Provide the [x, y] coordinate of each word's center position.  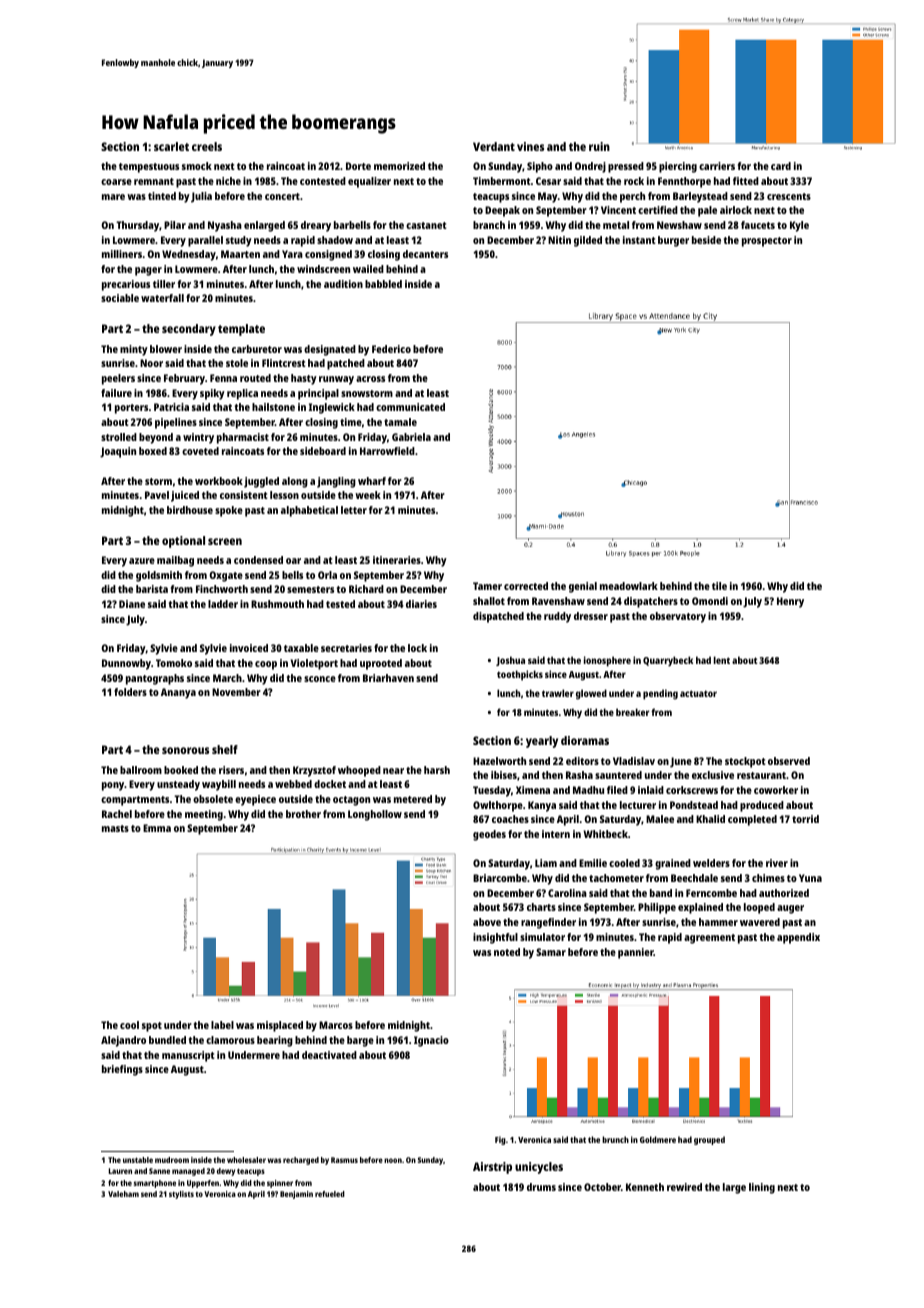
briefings [122, 1070]
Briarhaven [388, 678]
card [781, 166]
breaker [632, 712]
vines [530, 146]
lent [722, 660]
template [241, 330]
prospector [767, 242]
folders [130, 692]
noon [393, 1160]
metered [413, 799]
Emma [157, 828]
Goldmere [658, 1139]
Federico [391, 349]
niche [228, 181]
